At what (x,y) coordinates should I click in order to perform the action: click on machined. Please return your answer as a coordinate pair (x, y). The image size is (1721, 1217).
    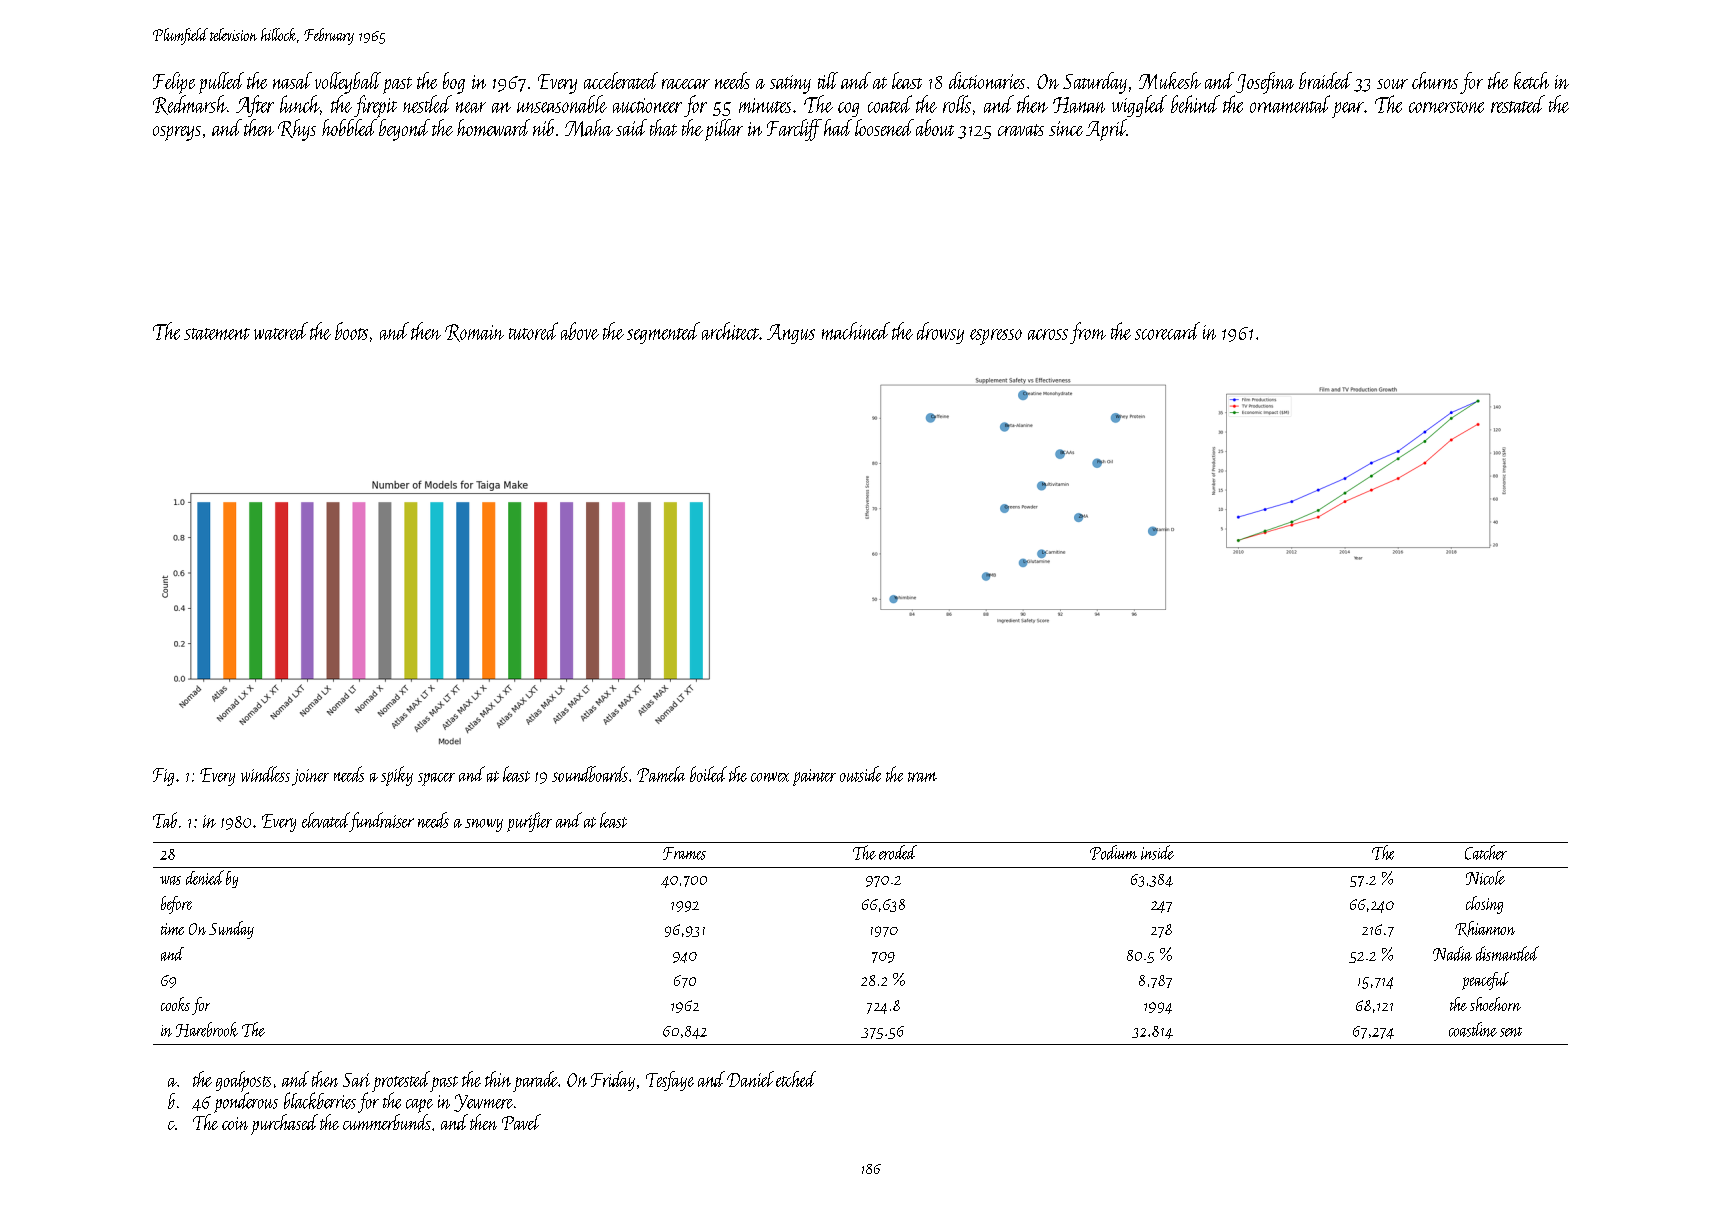
    Looking at the image, I should click on (856, 331).
